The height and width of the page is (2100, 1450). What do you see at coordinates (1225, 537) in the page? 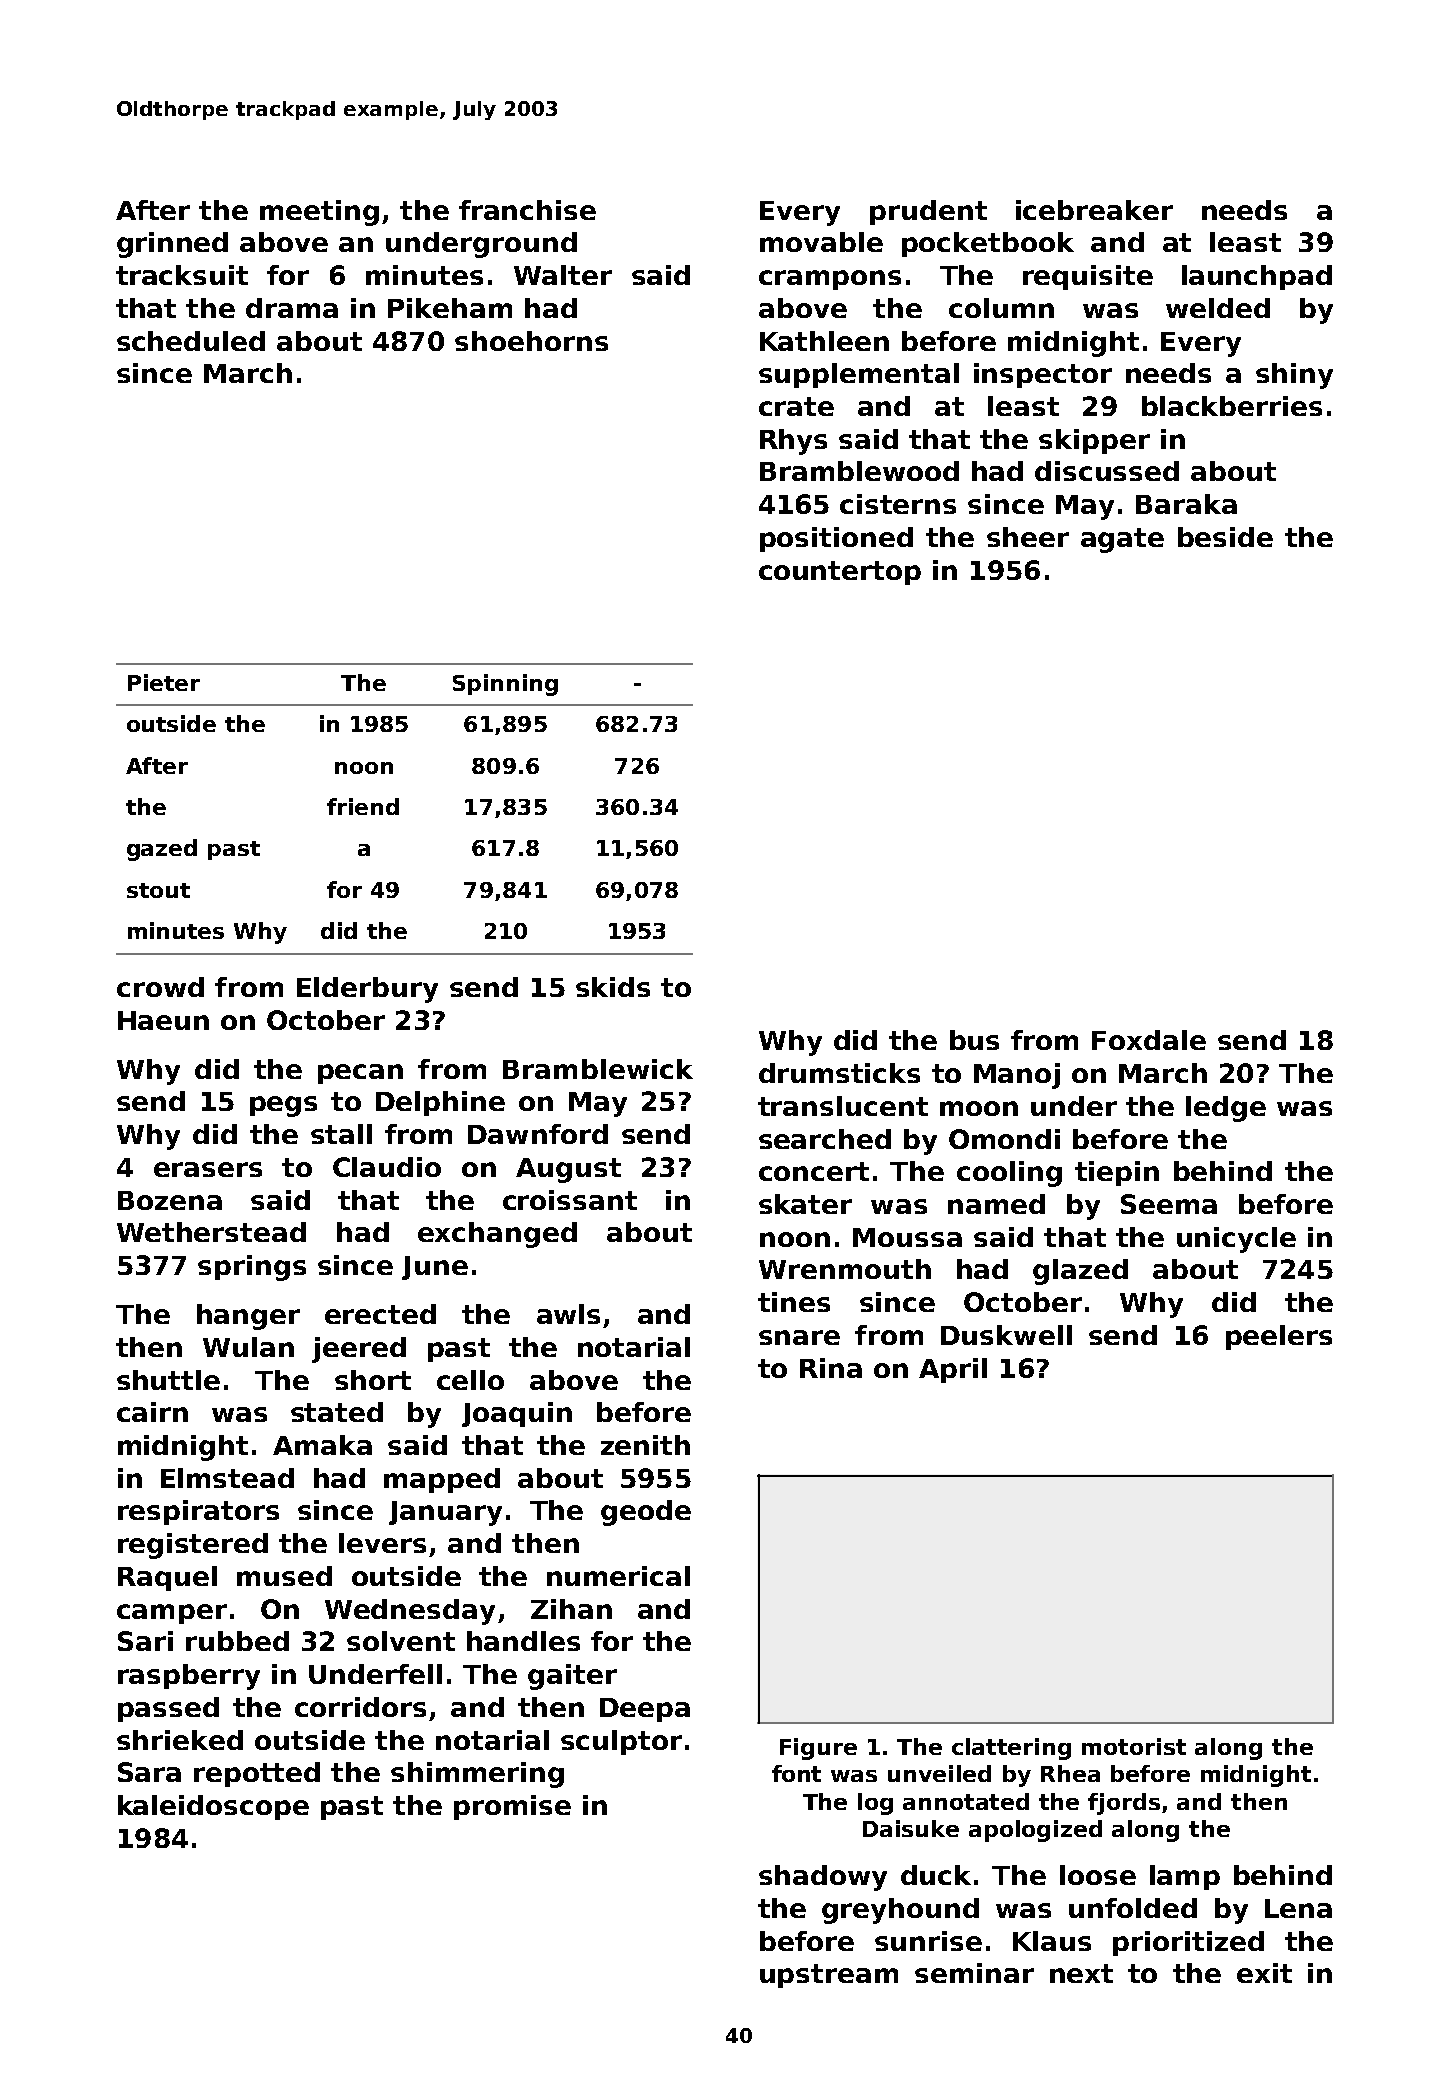
I see `beside` at bounding box center [1225, 537].
